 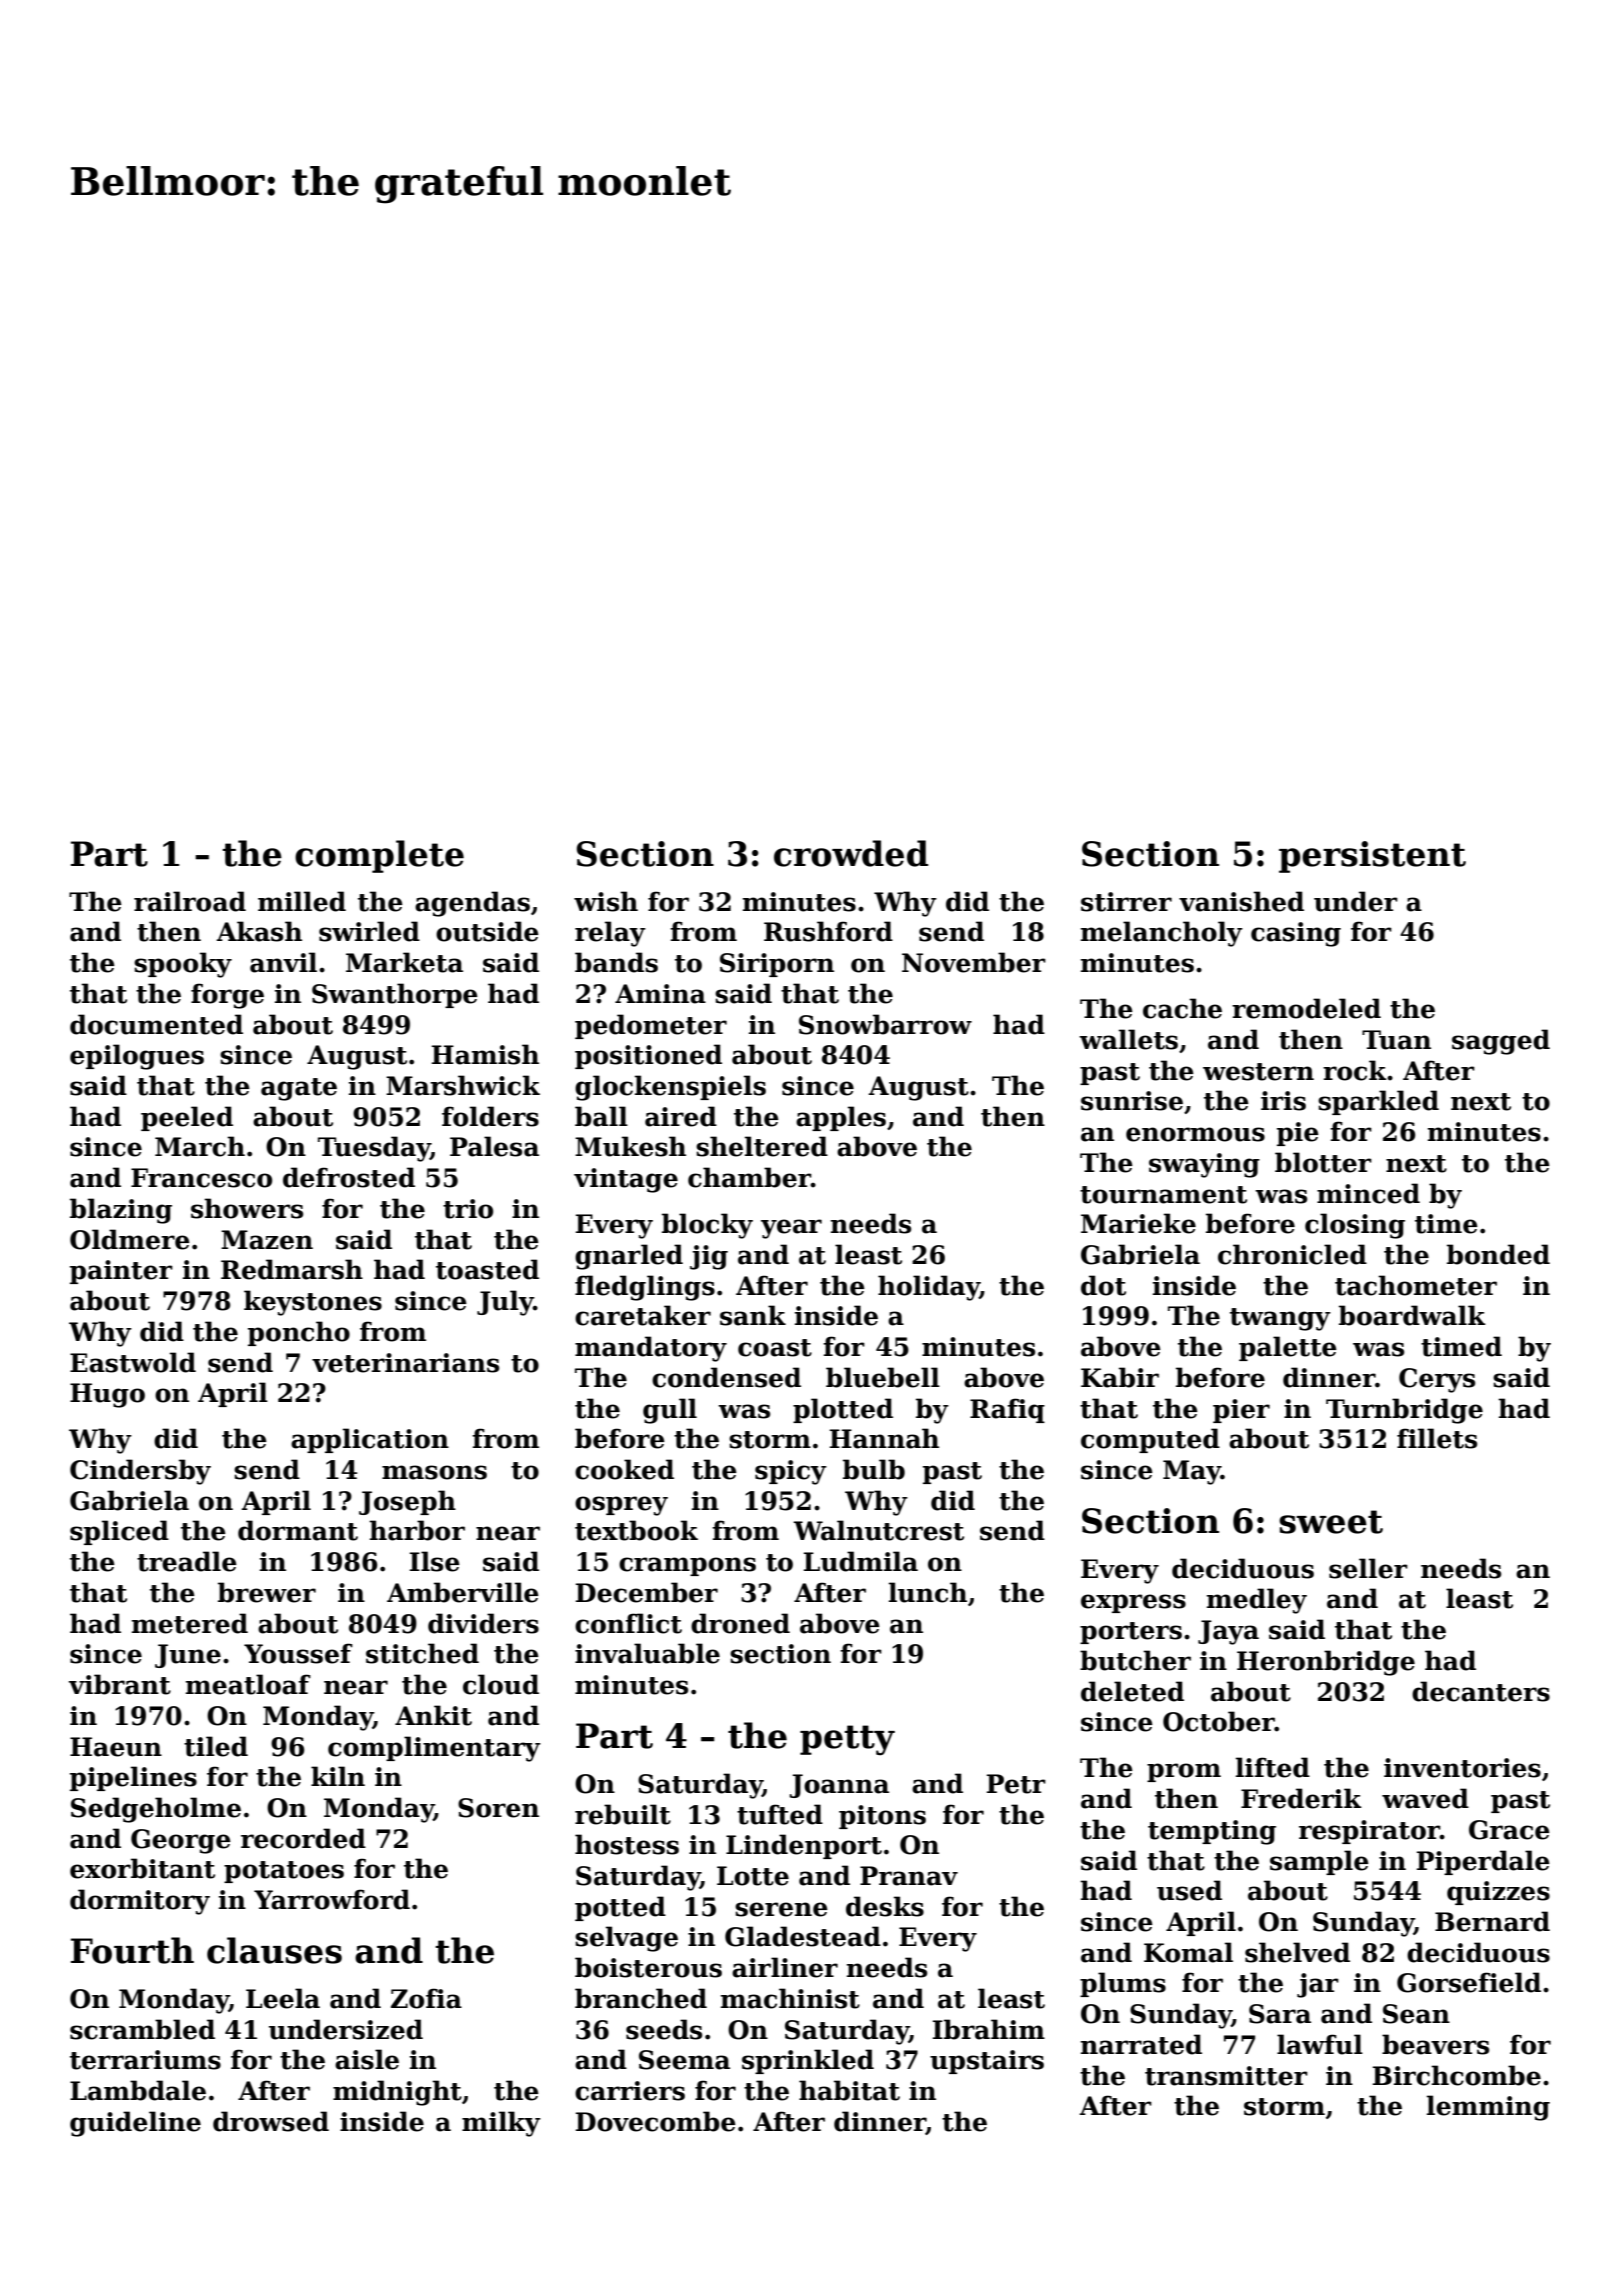 What do you see at coordinates (878, 1530) in the image?
I see `Walnutcrest` at bounding box center [878, 1530].
